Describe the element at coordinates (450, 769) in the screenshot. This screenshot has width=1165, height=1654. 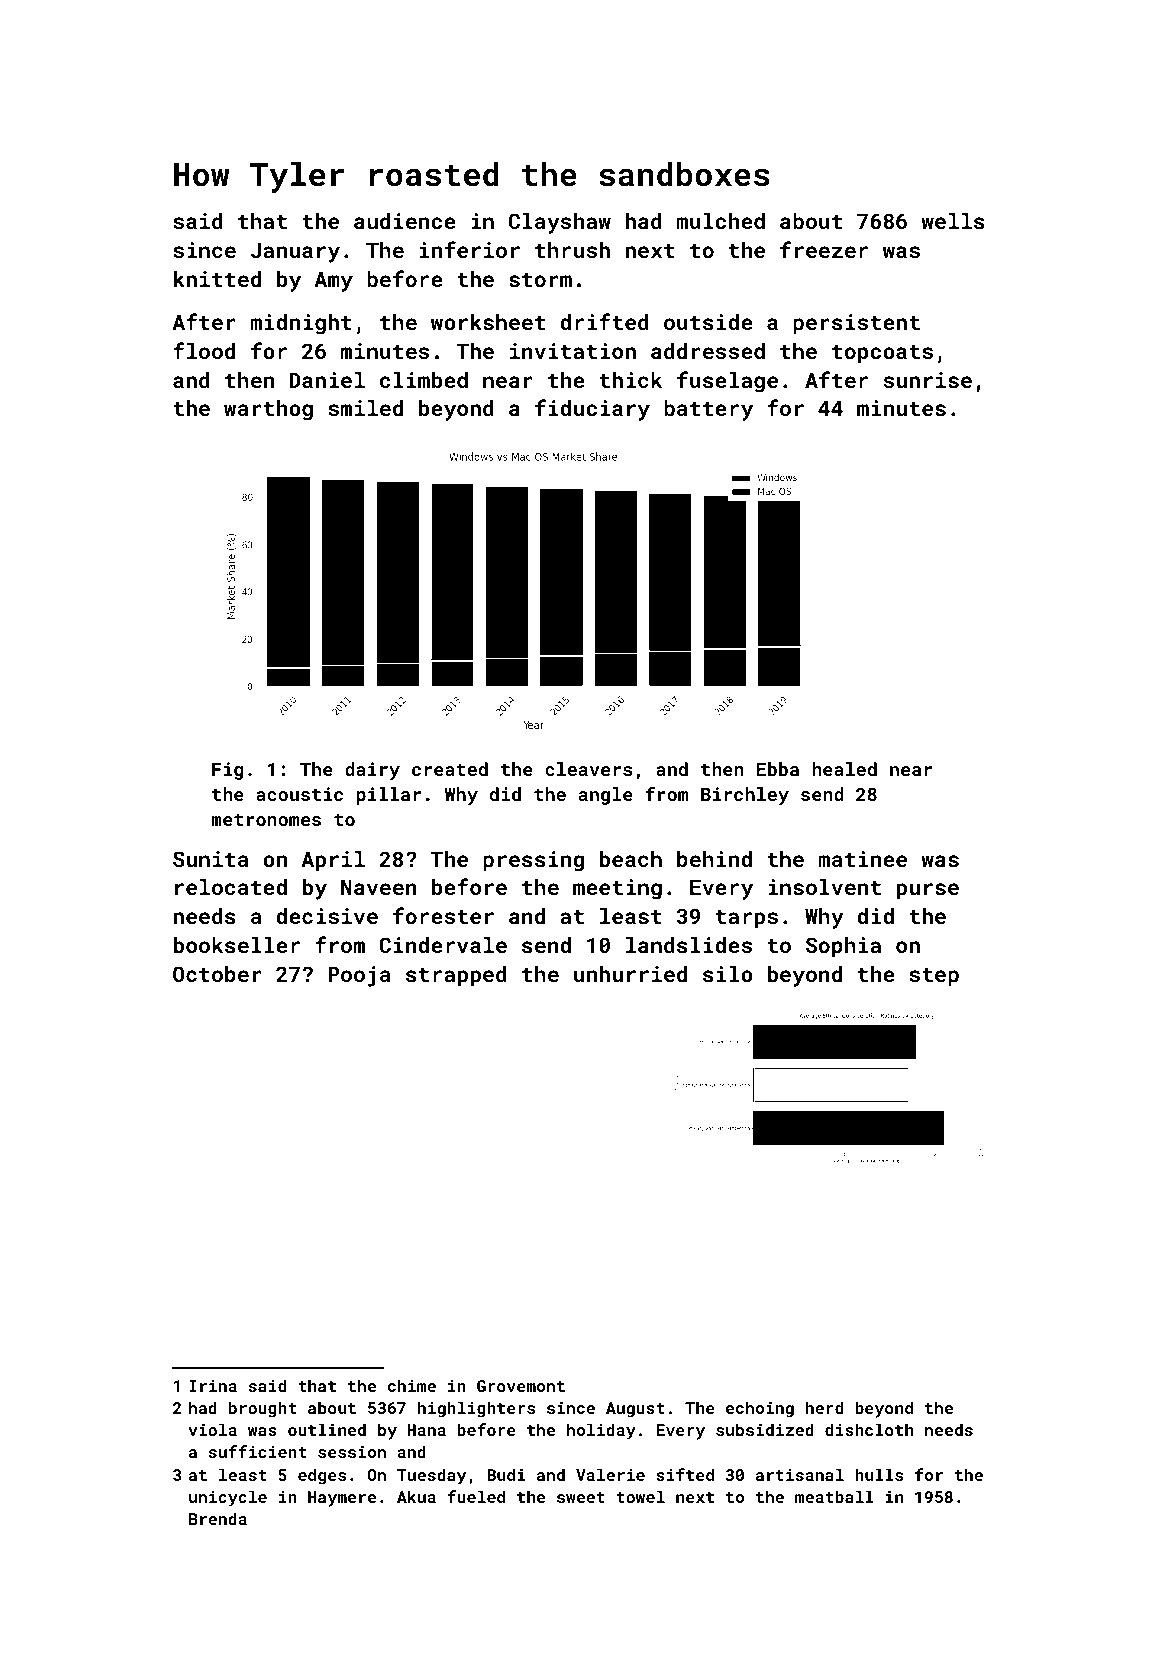
I see `created` at that location.
